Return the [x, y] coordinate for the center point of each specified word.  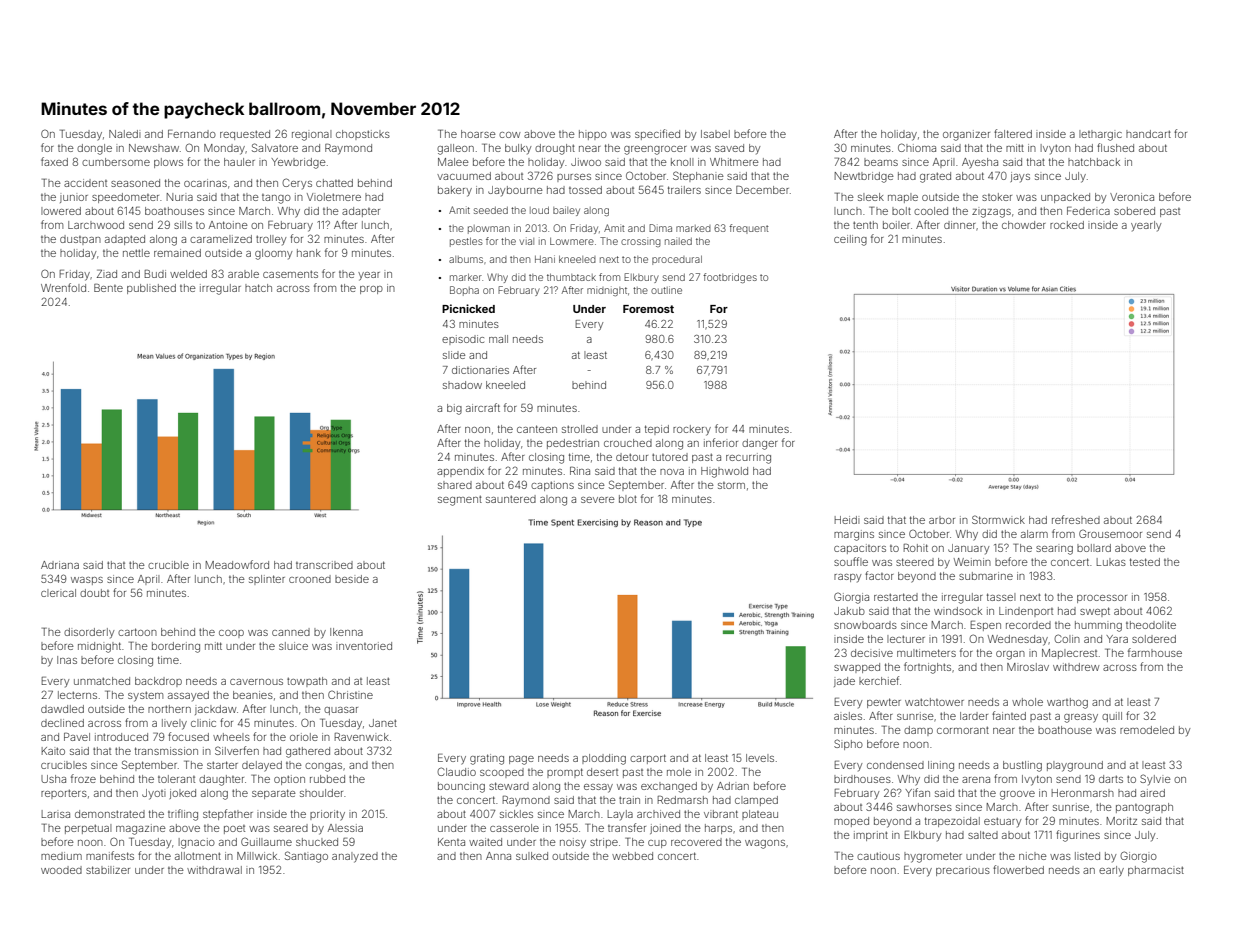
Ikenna [346, 632]
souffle [851, 561]
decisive [872, 653]
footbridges [730, 278]
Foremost [648, 309]
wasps [87, 581]
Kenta [451, 842]
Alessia [345, 828]
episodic [463, 340]
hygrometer [933, 857]
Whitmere [734, 162]
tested [1145, 562]
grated [935, 177]
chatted [334, 183]
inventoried [364, 646]
